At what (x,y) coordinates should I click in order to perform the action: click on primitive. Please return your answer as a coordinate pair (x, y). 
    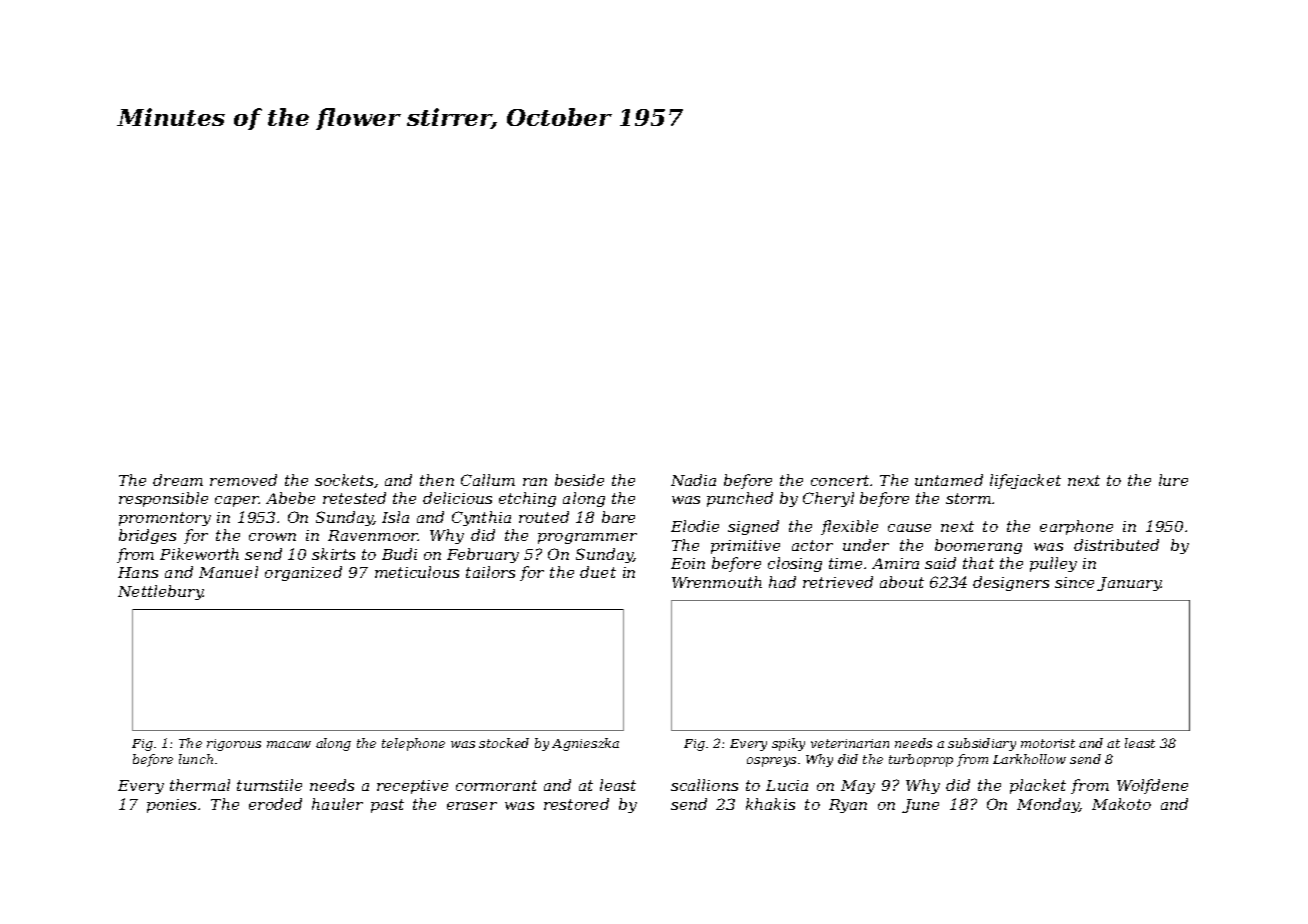
    Looking at the image, I should click on (745, 547).
